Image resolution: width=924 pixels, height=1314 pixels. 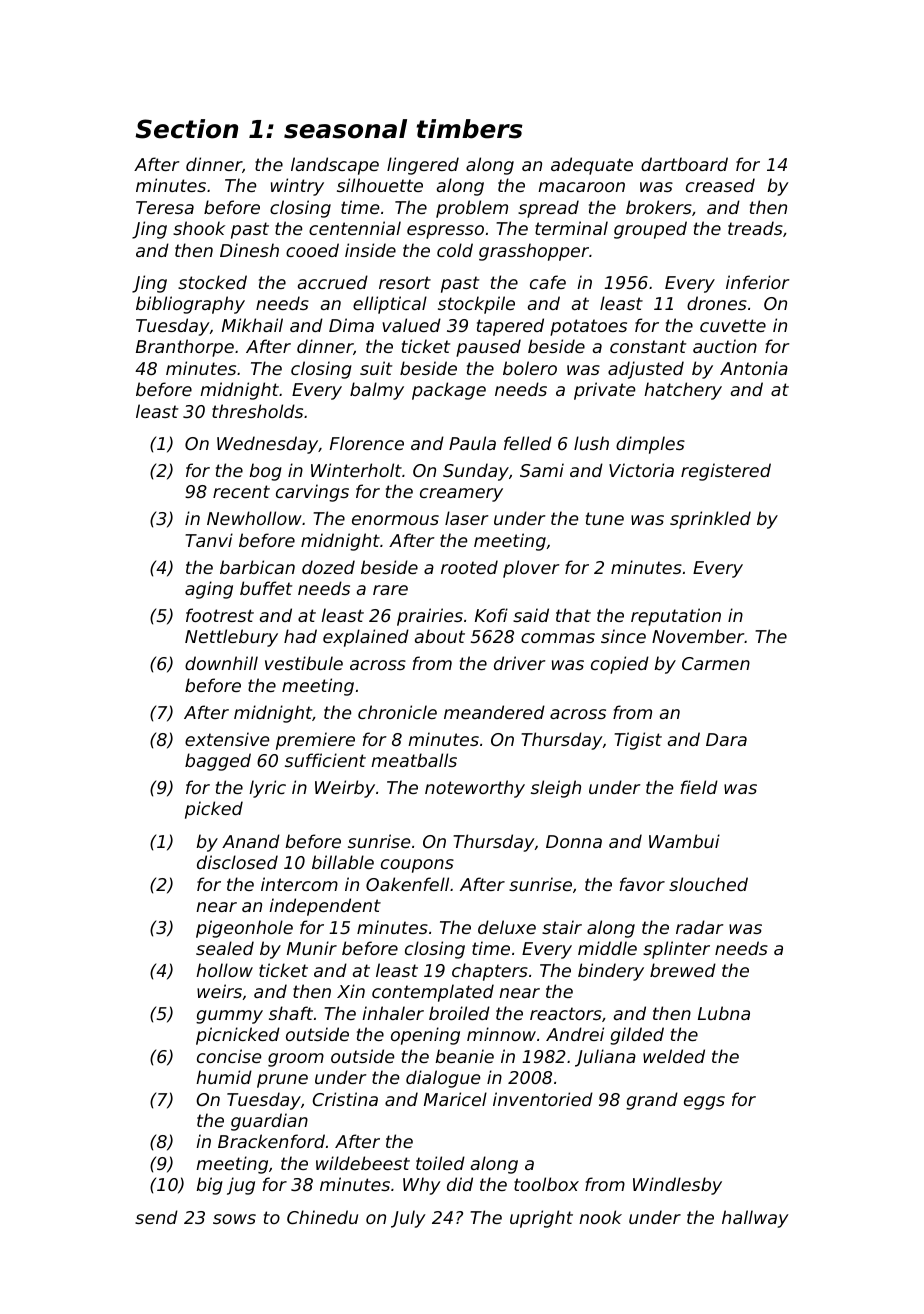 What do you see at coordinates (620, 665) in the screenshot?
I see `copied` at bounding box center [620, 665].
